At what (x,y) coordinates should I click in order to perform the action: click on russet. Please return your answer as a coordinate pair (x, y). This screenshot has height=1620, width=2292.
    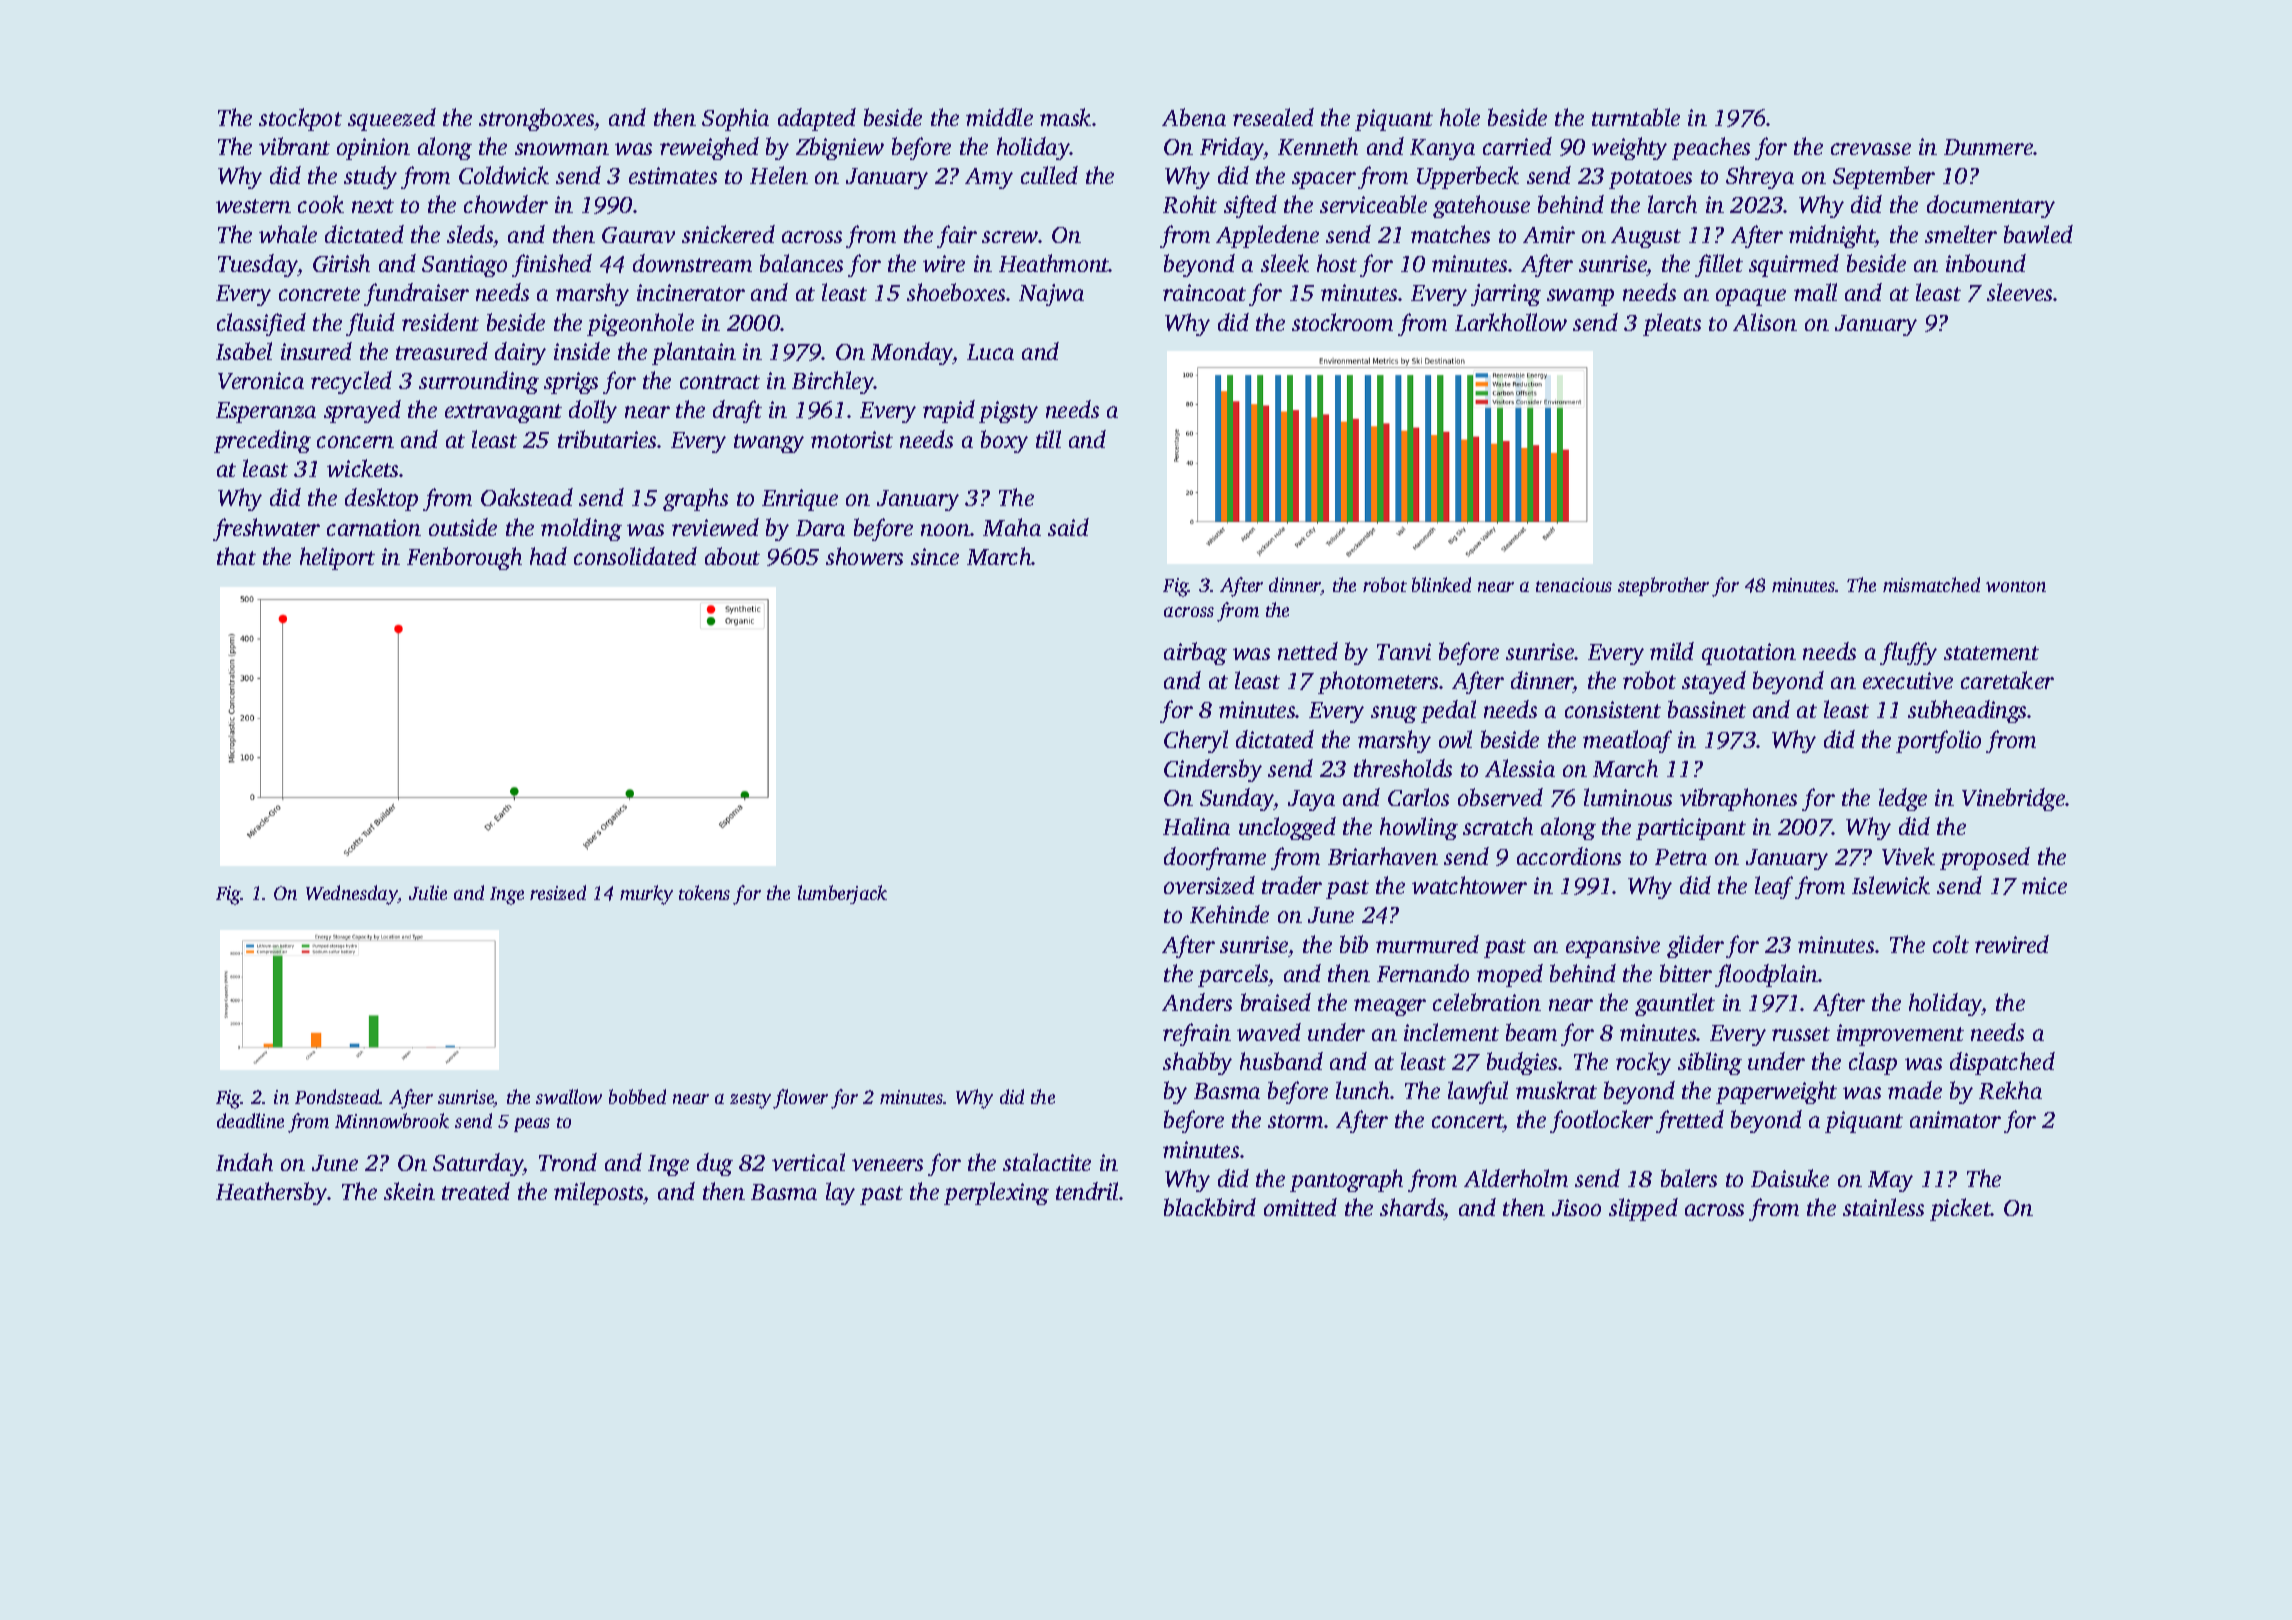
    Looking at the image, I should click on (1801, 1034).
